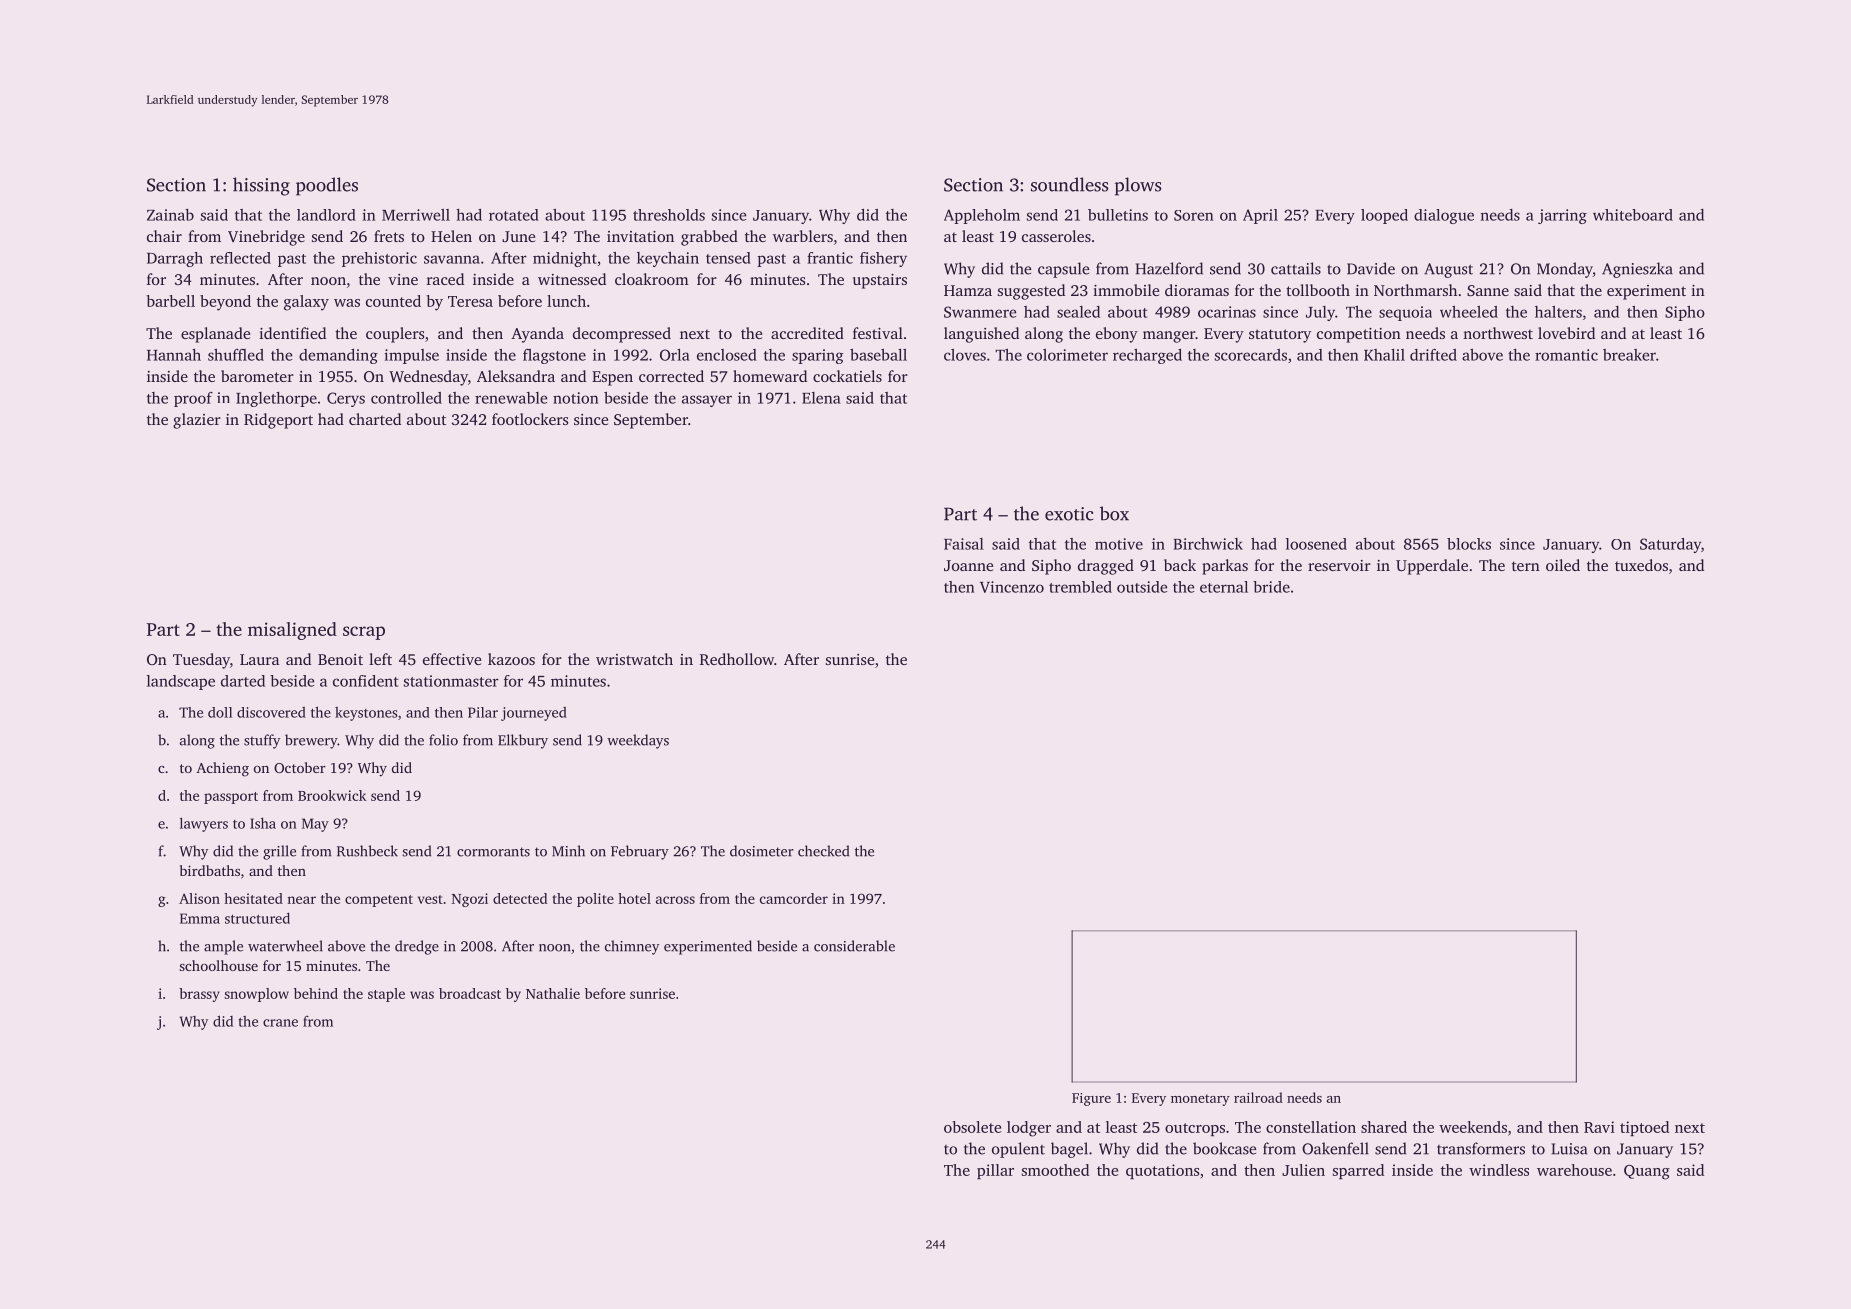 Image resolution: width=1851 pixels, height=1309 pixels. I want to click on soundless, so click(1069, 184).
